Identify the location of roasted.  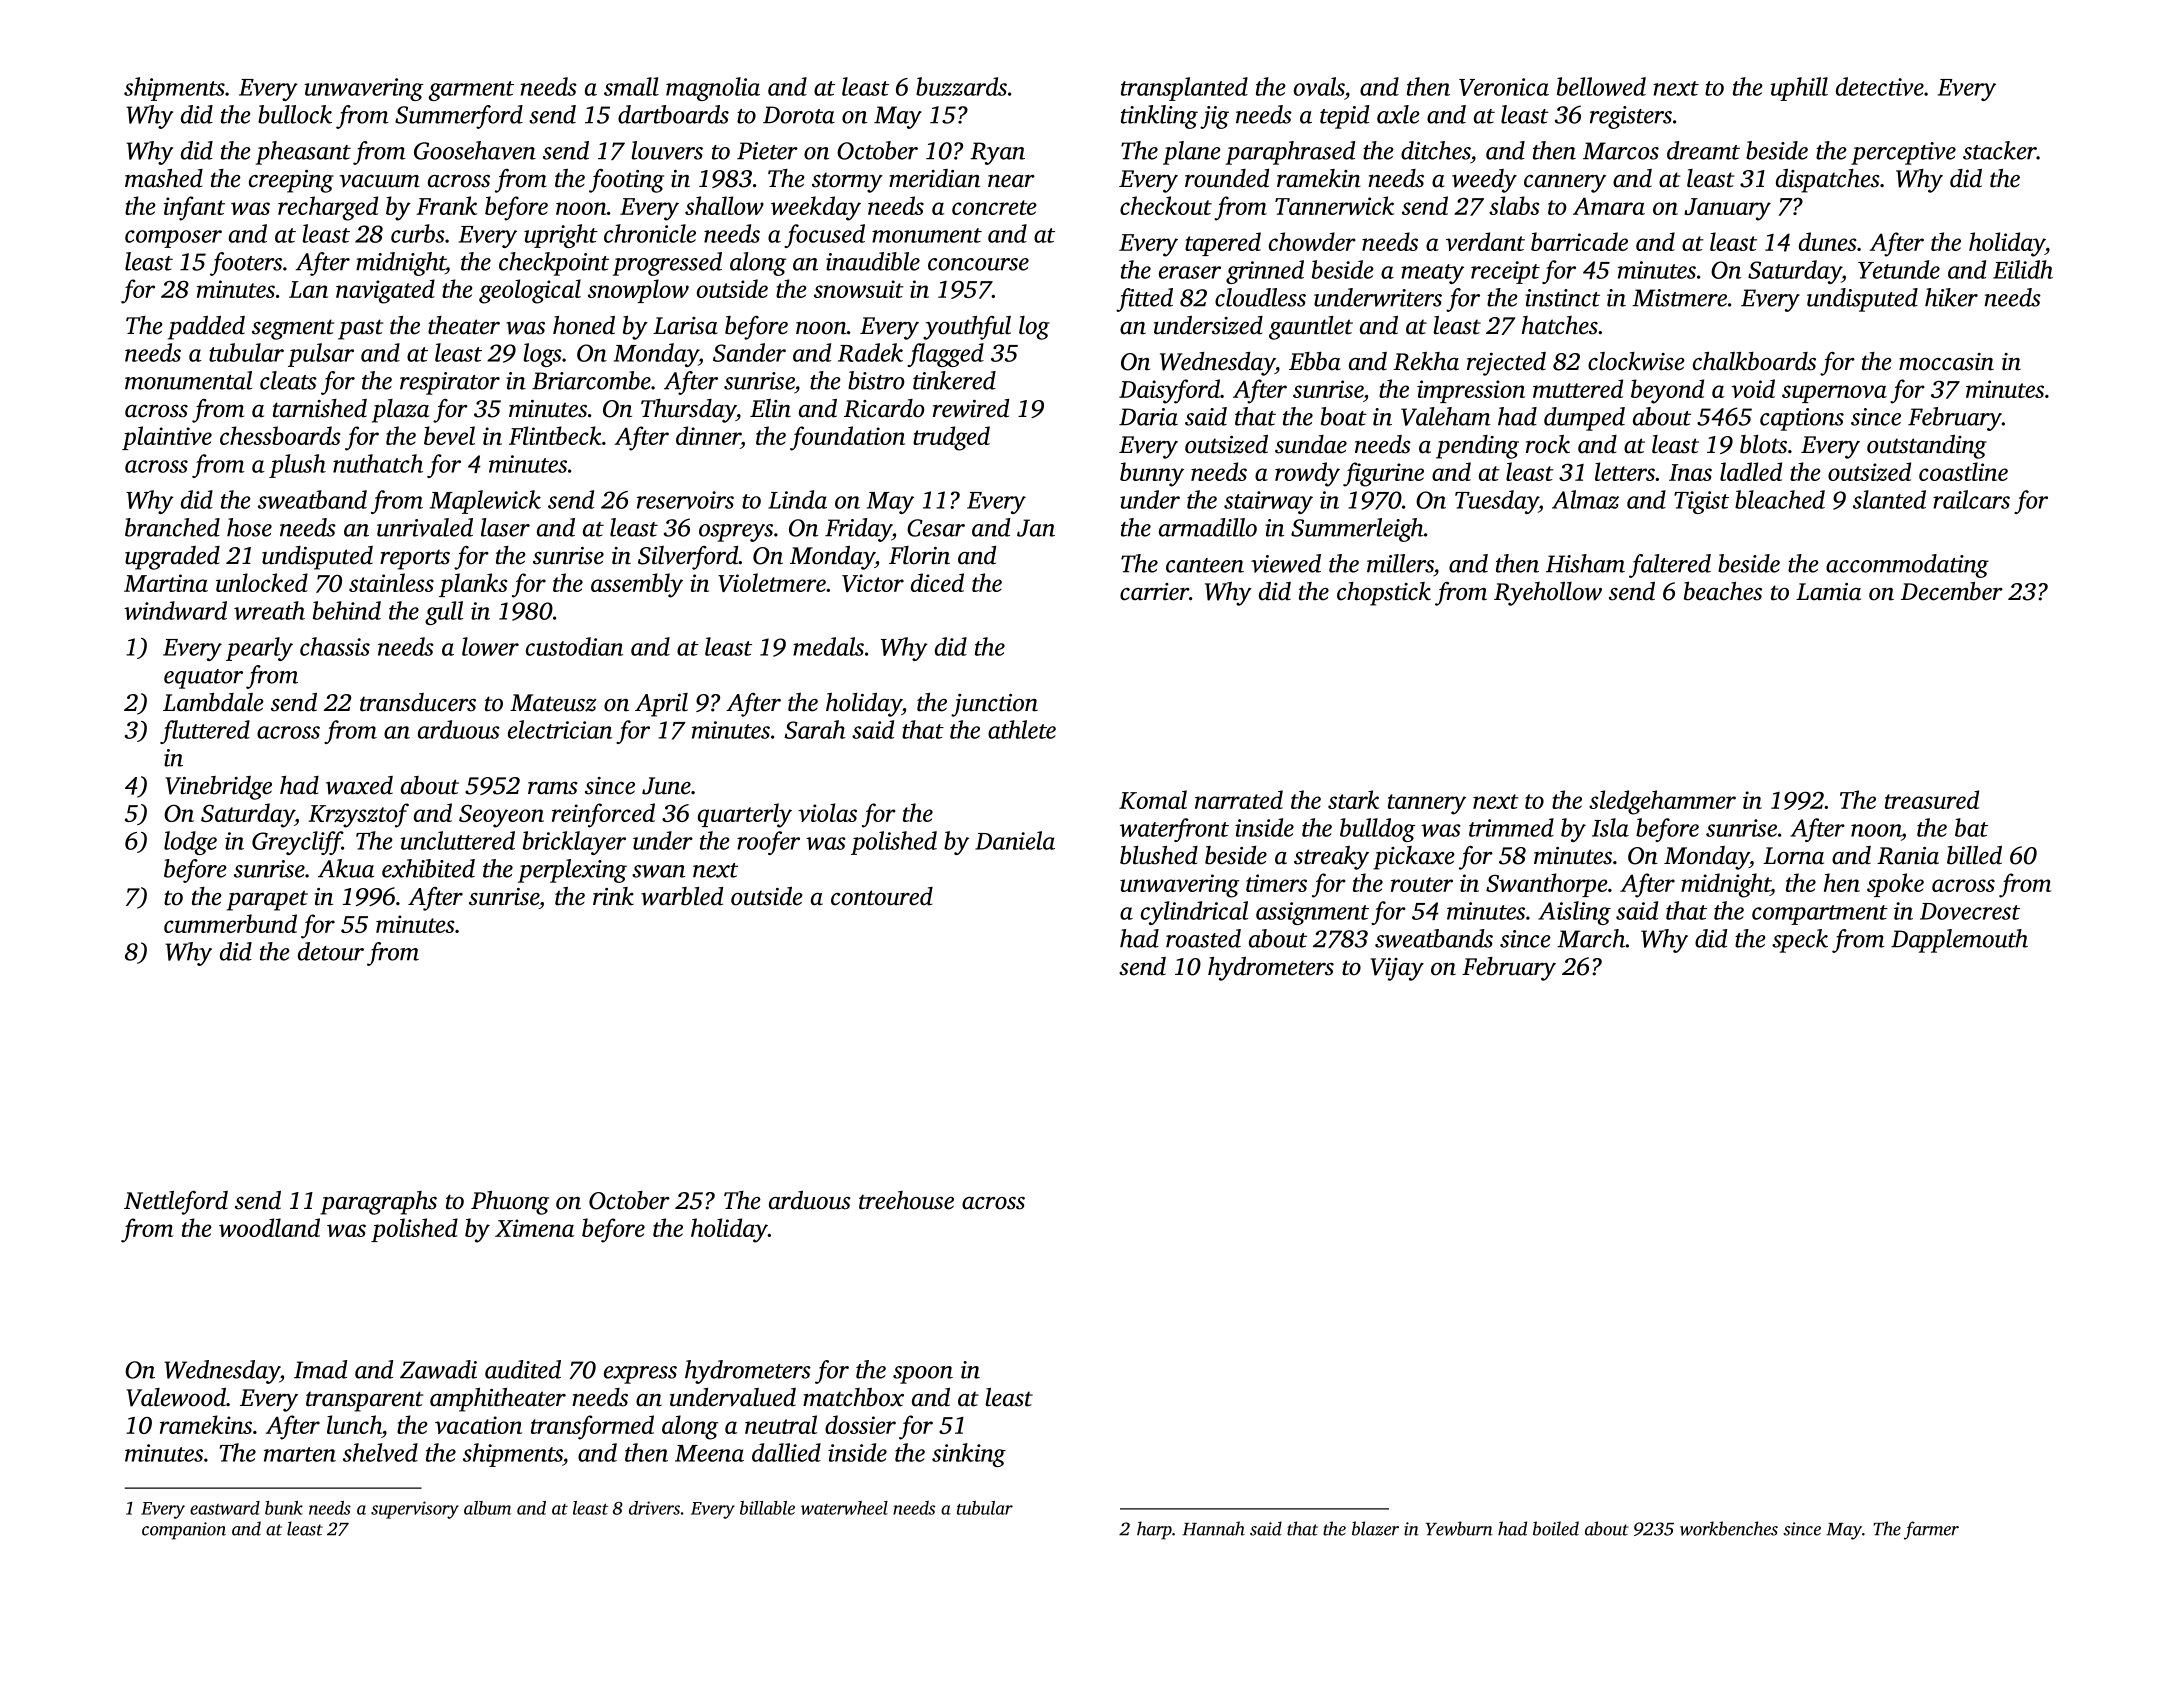
(1203, 938).
